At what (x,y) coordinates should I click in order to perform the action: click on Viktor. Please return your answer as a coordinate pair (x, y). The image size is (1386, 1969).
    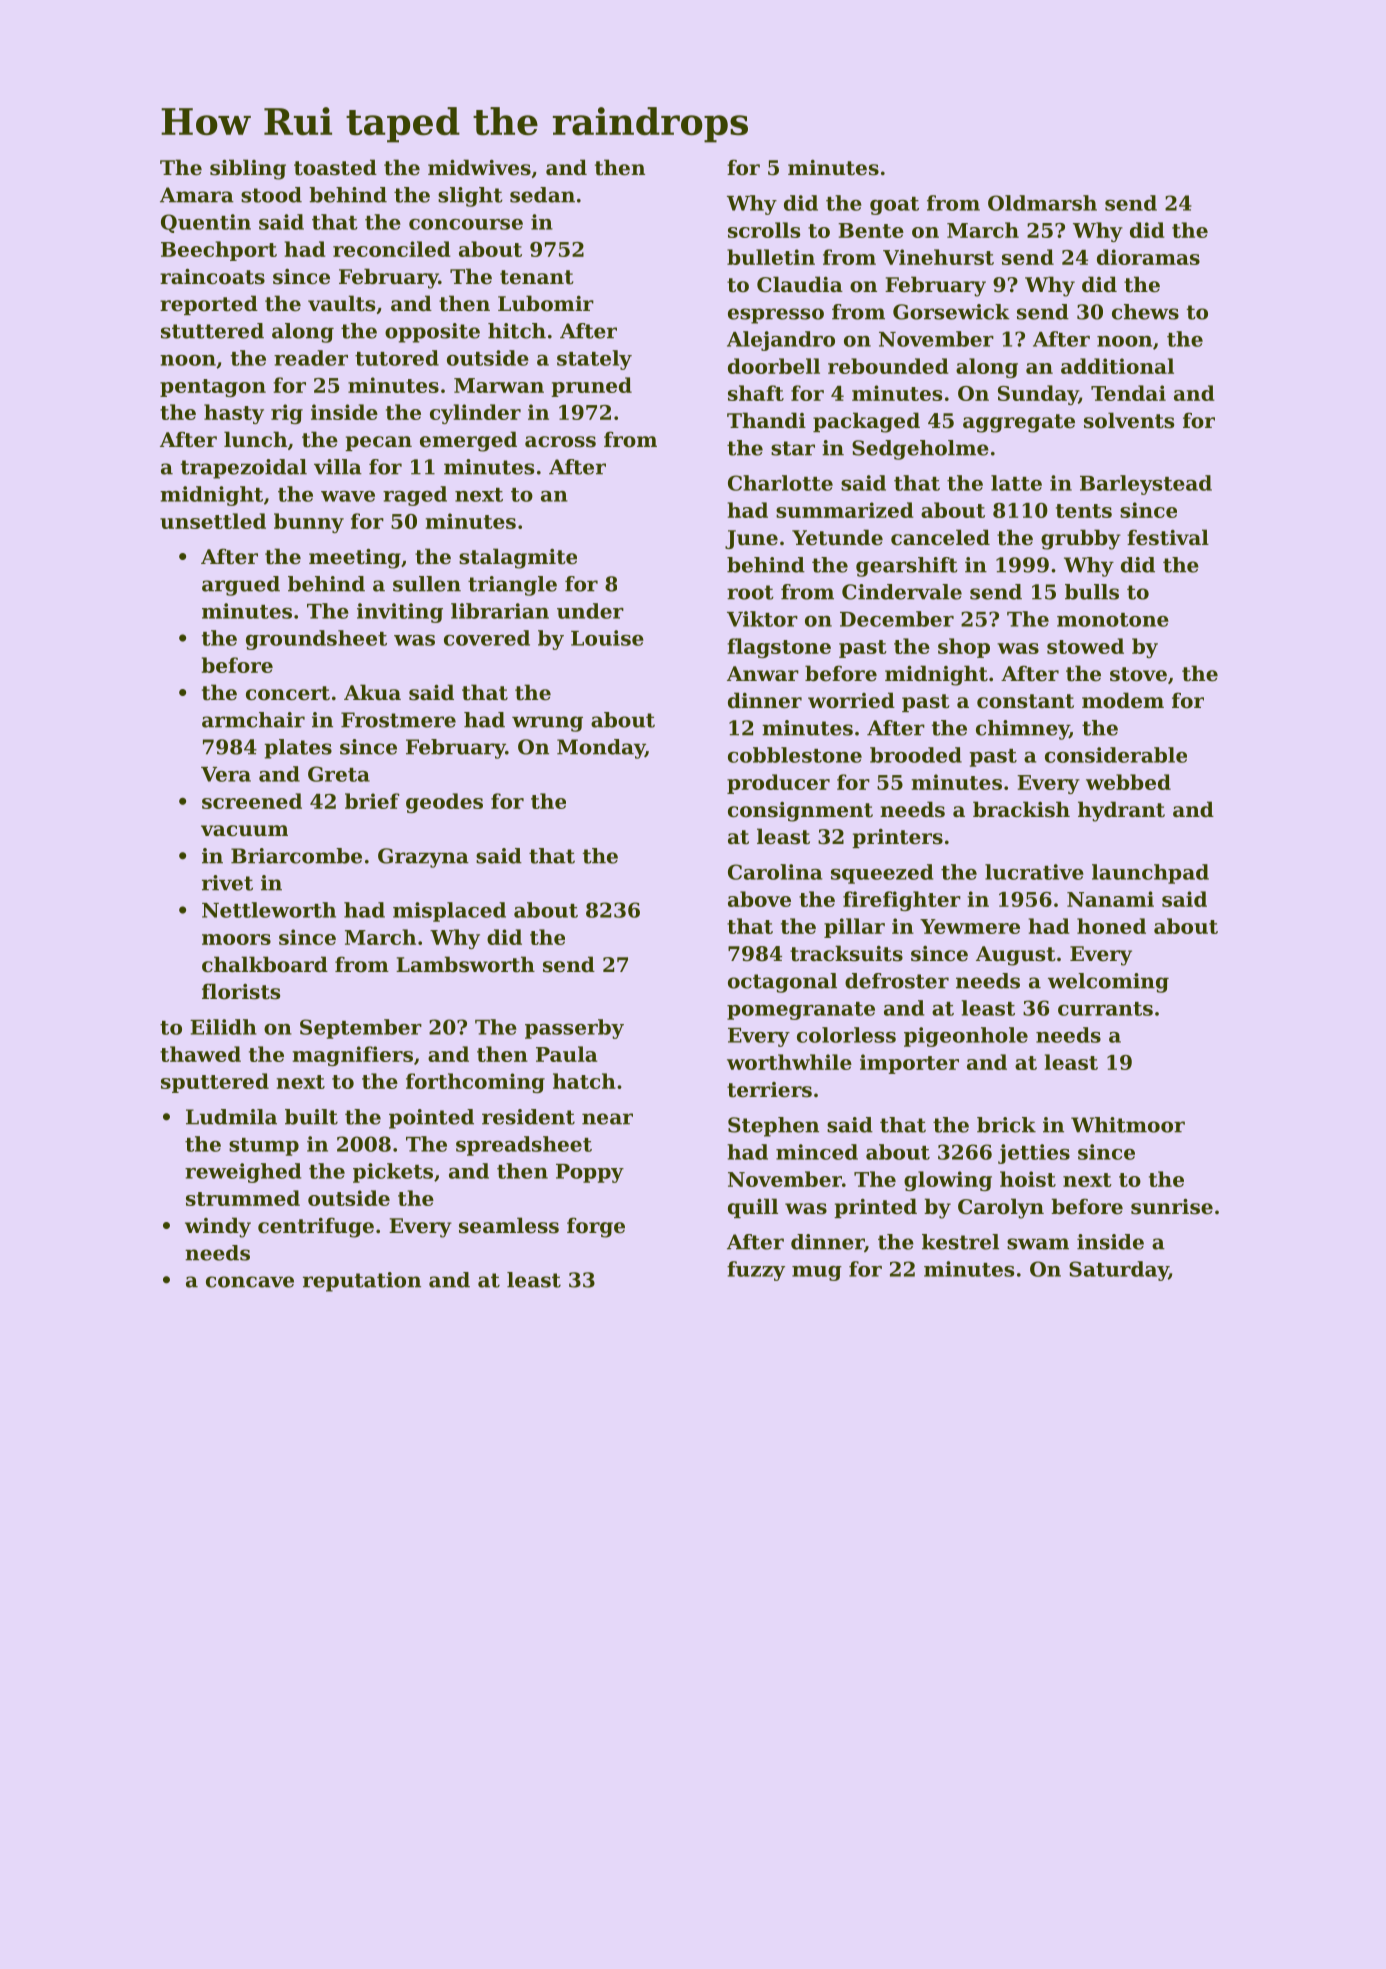
    Looking at the image, I should click on (762, 619).
